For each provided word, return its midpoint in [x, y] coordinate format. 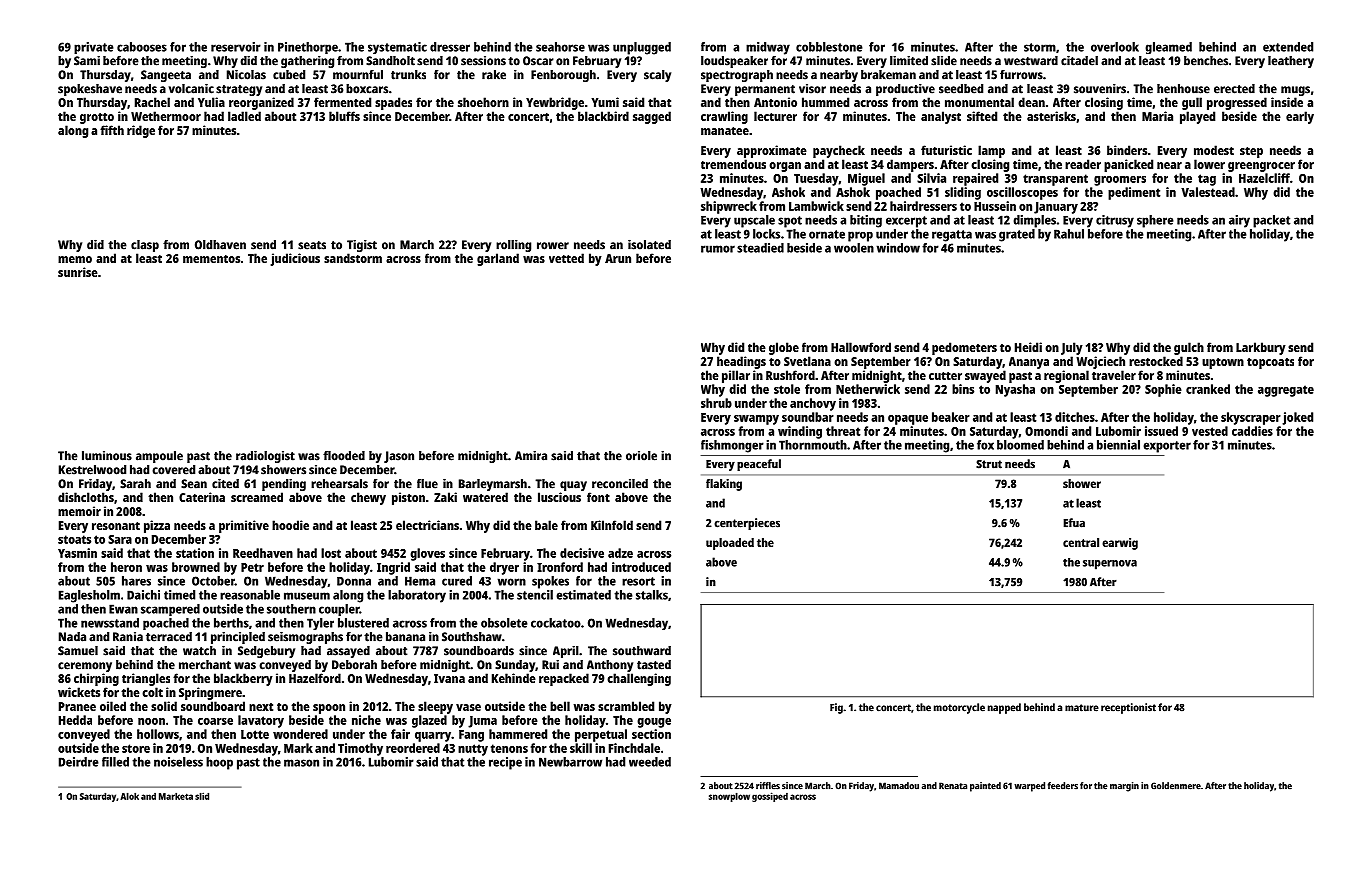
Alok [129, 796]
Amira [531, 456]
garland [498, 259]
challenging [639, 679]
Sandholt [390, 61]
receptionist [1128, 708]
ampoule [159, 457]
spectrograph [737, 76]
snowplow [729, 797]
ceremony [85, 667]
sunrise [78, 272]
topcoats [1270, 363]
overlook [1115, 47]
